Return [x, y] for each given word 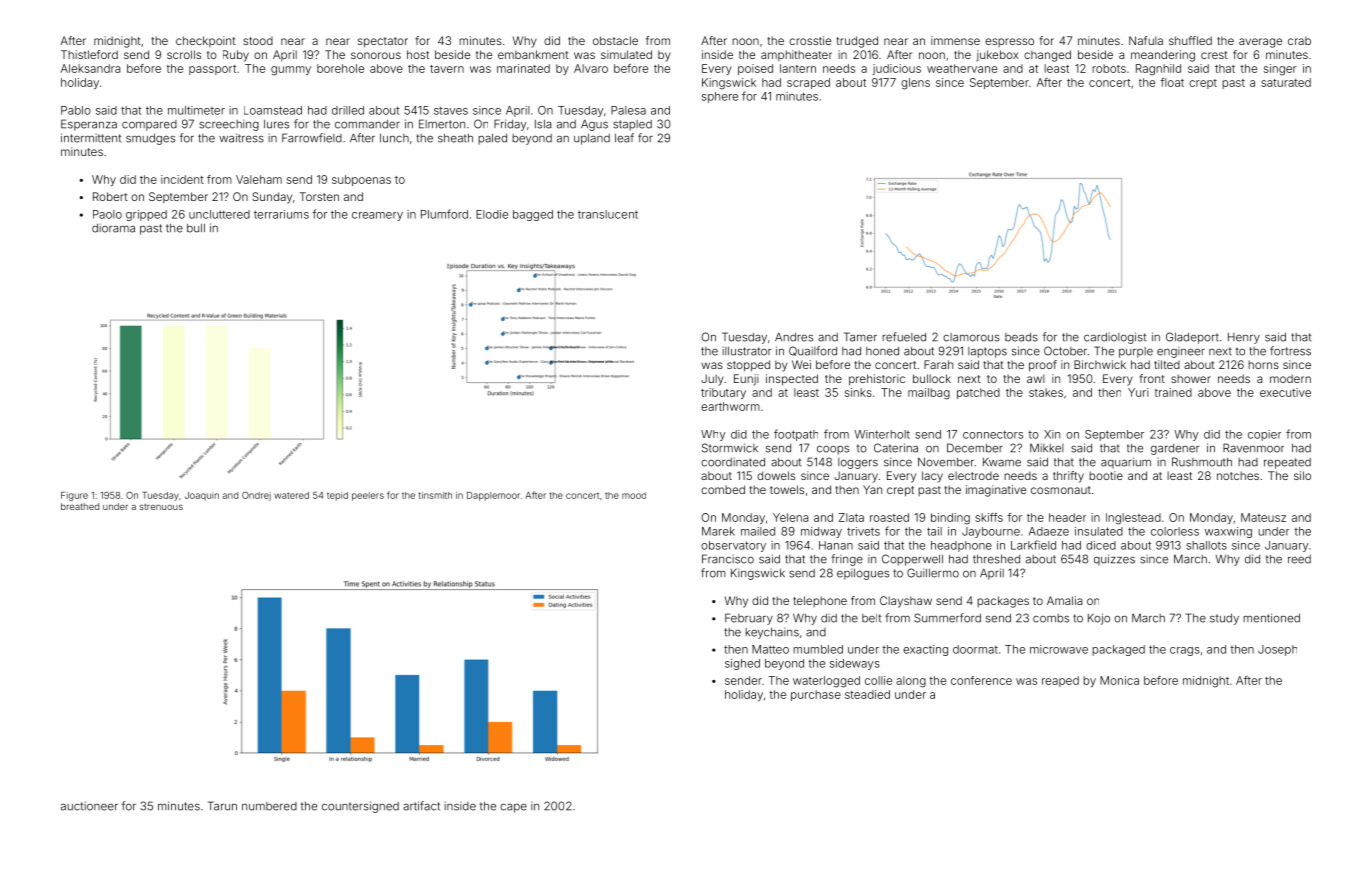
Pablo [76, 110]
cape [513, 808]
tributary [723, 393]
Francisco [728, 559]
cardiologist [1115, 338]
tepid [337, 496]
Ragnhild [1158, 70]
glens [915, 84]
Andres [794, 337]
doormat [975, 649]
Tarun [222, 806]
